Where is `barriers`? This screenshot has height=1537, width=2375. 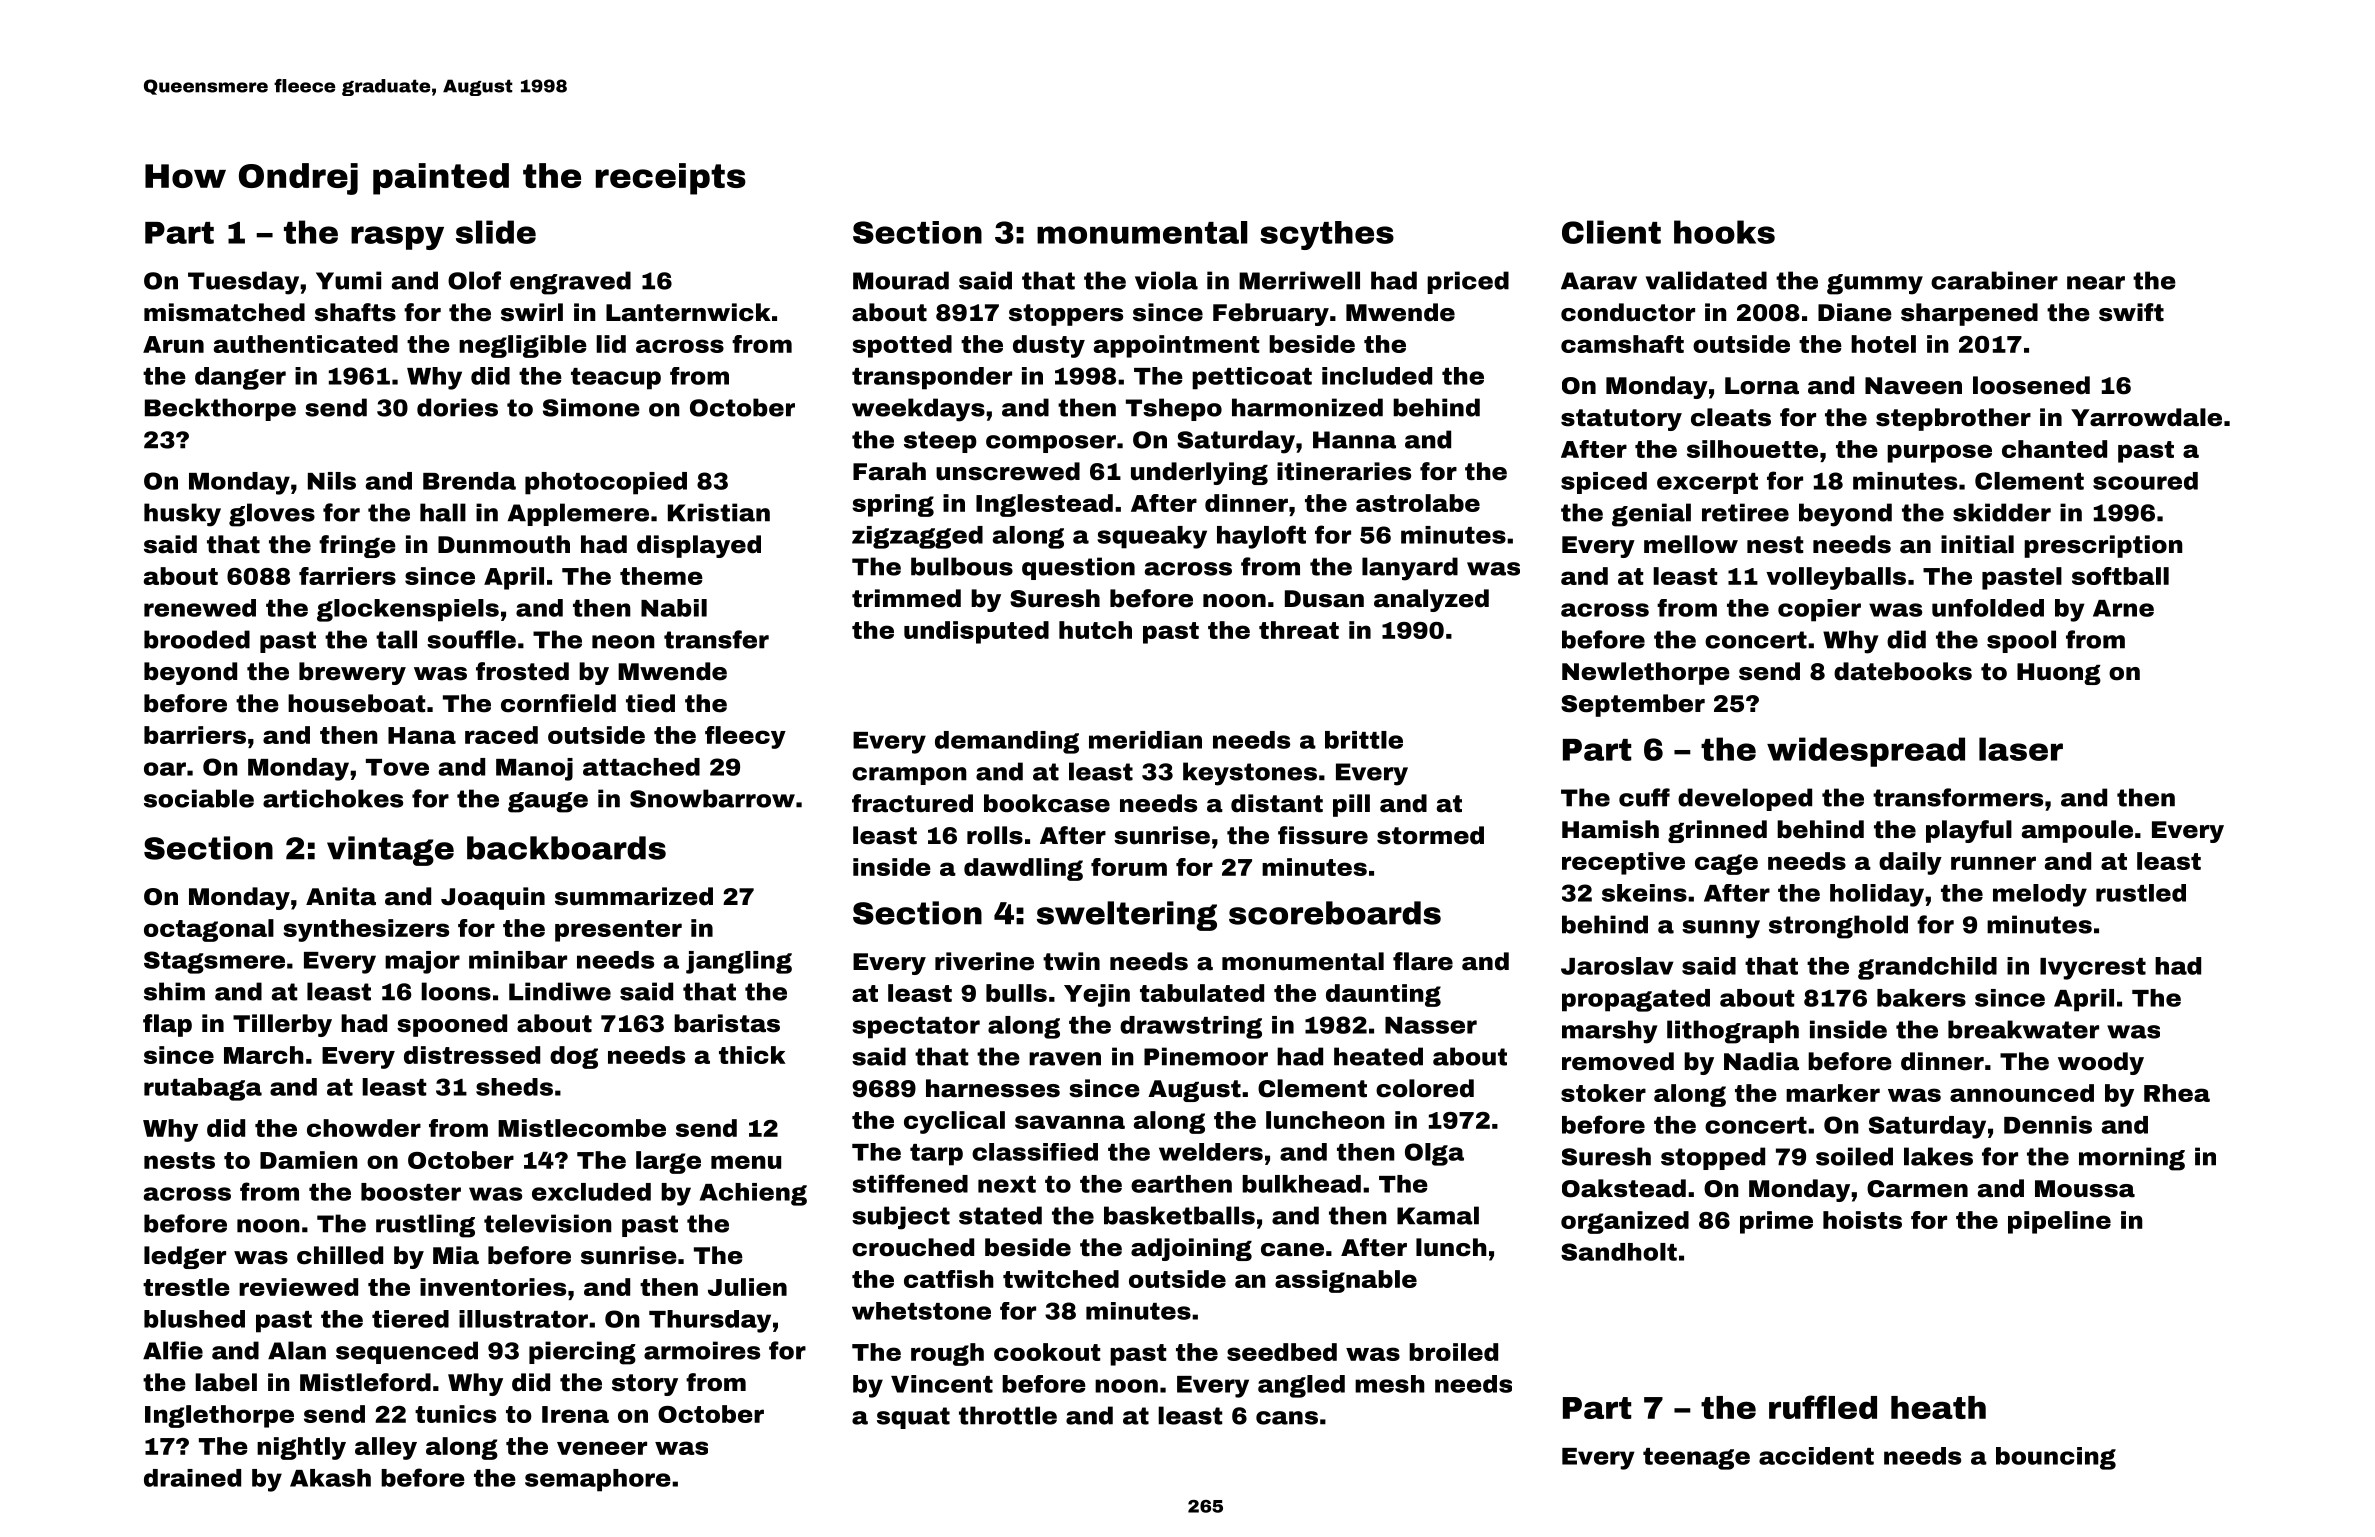
barriers is located at coordinates (195, 735).
